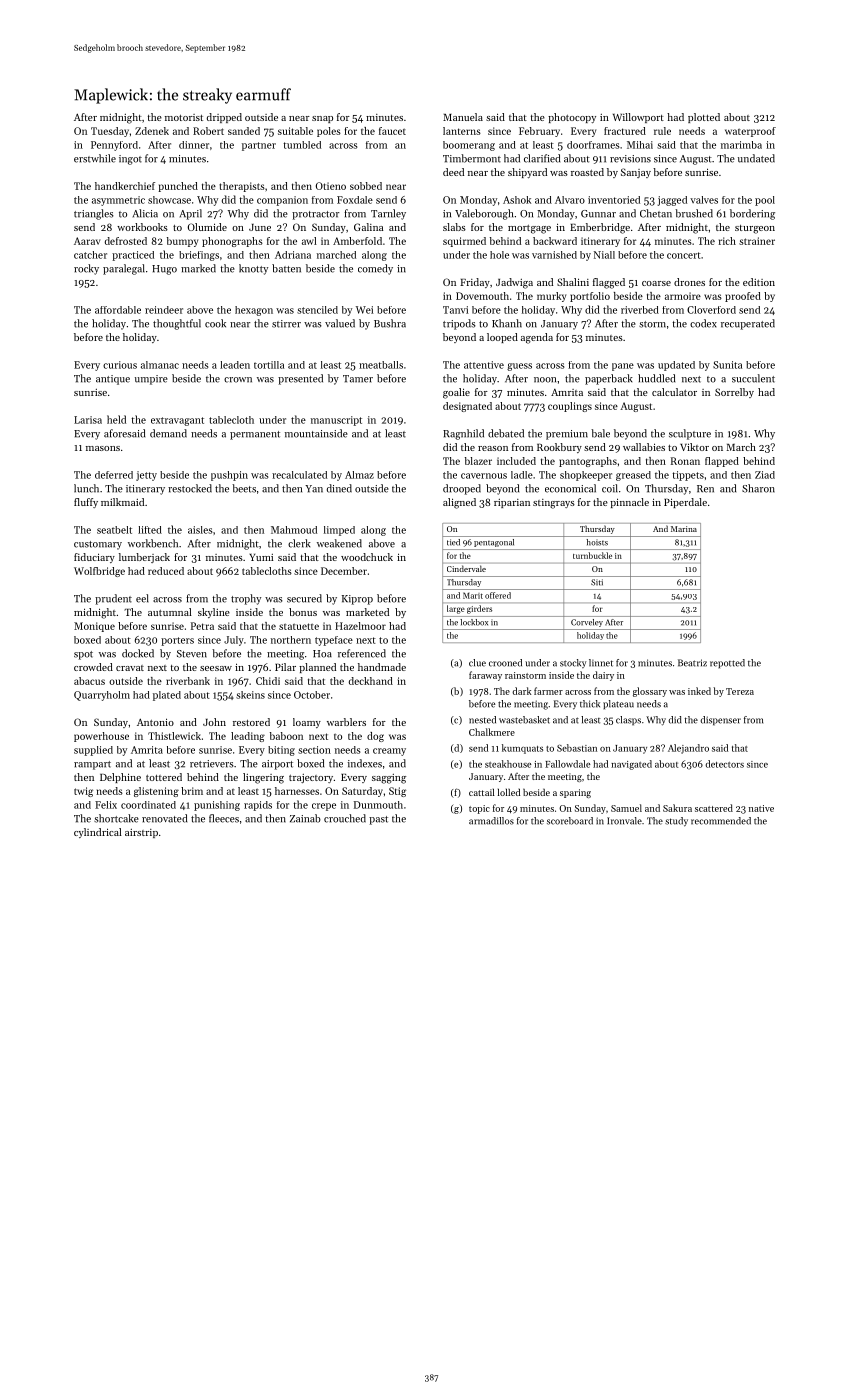 Image resolution: width=849 pixels, height=1400 pixels. I want to click on thoughtful, so click(177, 324).
